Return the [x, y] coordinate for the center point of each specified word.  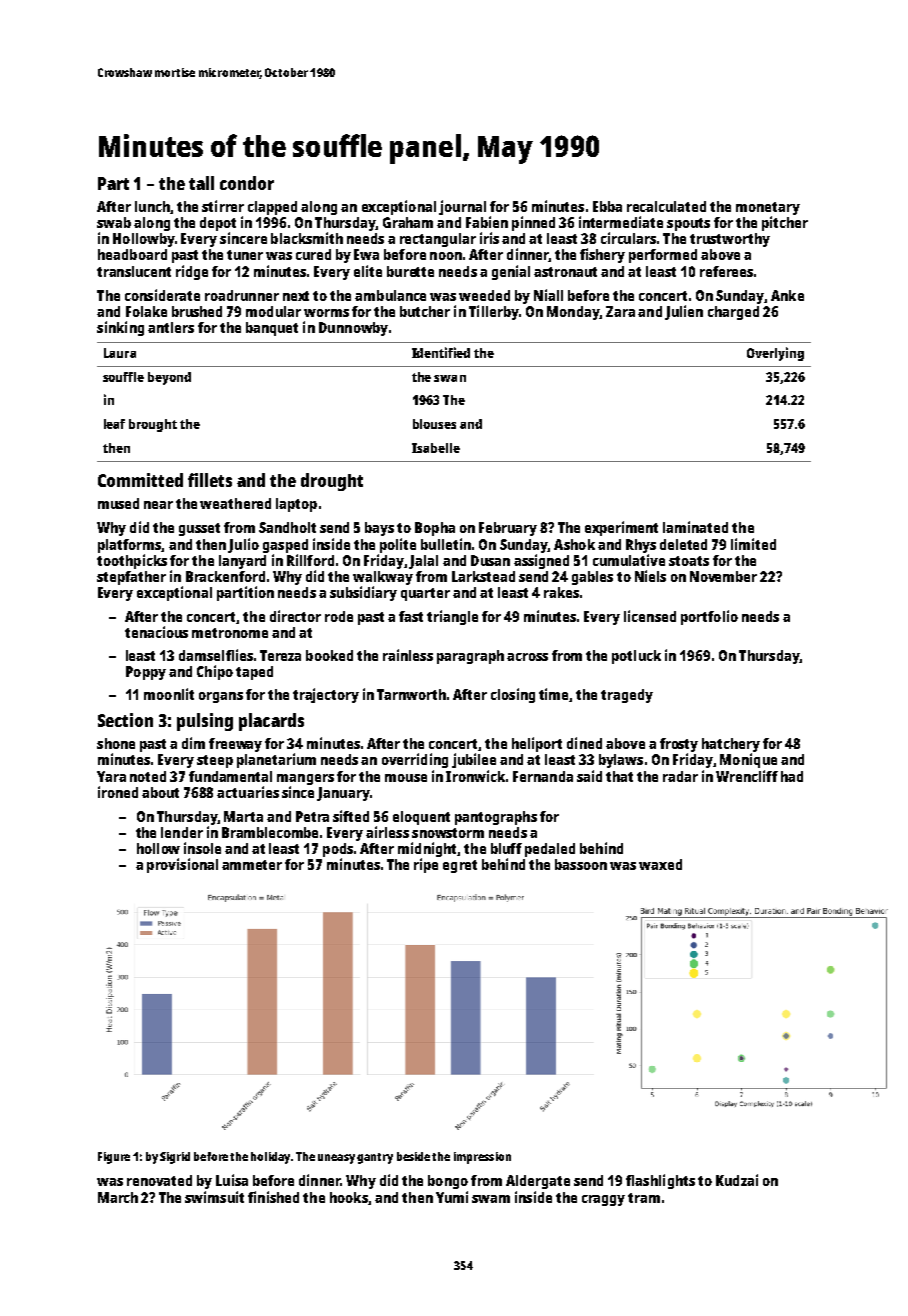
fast [411, 616]
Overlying [775, 354]
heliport [537, 744]
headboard [132, 254]
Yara [111, 776]
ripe [426, 865]
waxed [660, 864]
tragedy [627, 696]
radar [680, 776]
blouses [434, 424]
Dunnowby [353, 329]
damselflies [216, 655]
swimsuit [214, 1197]
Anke [787, 295]
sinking [120, 328]
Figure [114, 1158]
